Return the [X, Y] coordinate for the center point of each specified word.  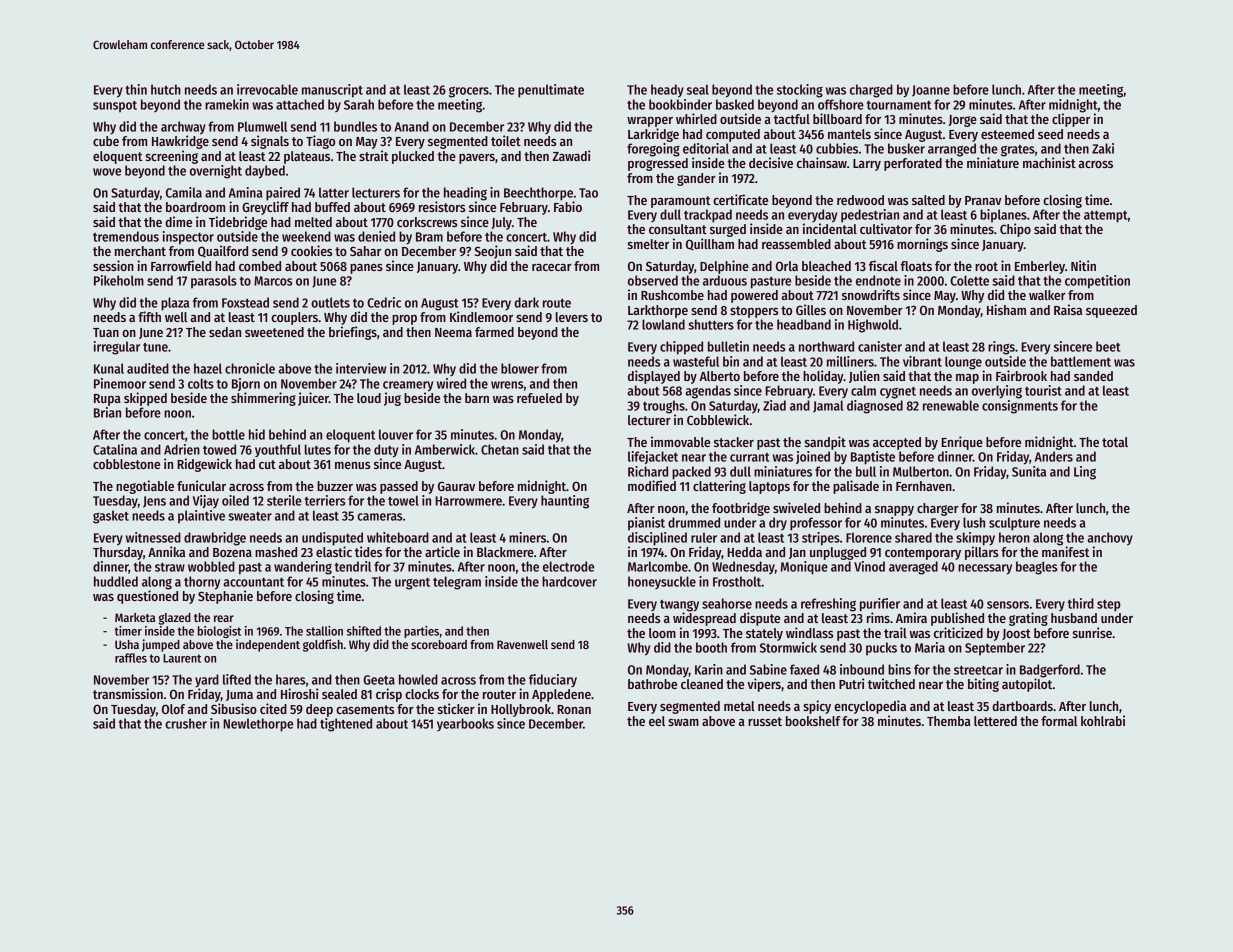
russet [765, 721]
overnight [216, 172]
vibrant [922, 361]
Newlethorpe [258, 725]
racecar [552, 267]
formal [1059, 721]
